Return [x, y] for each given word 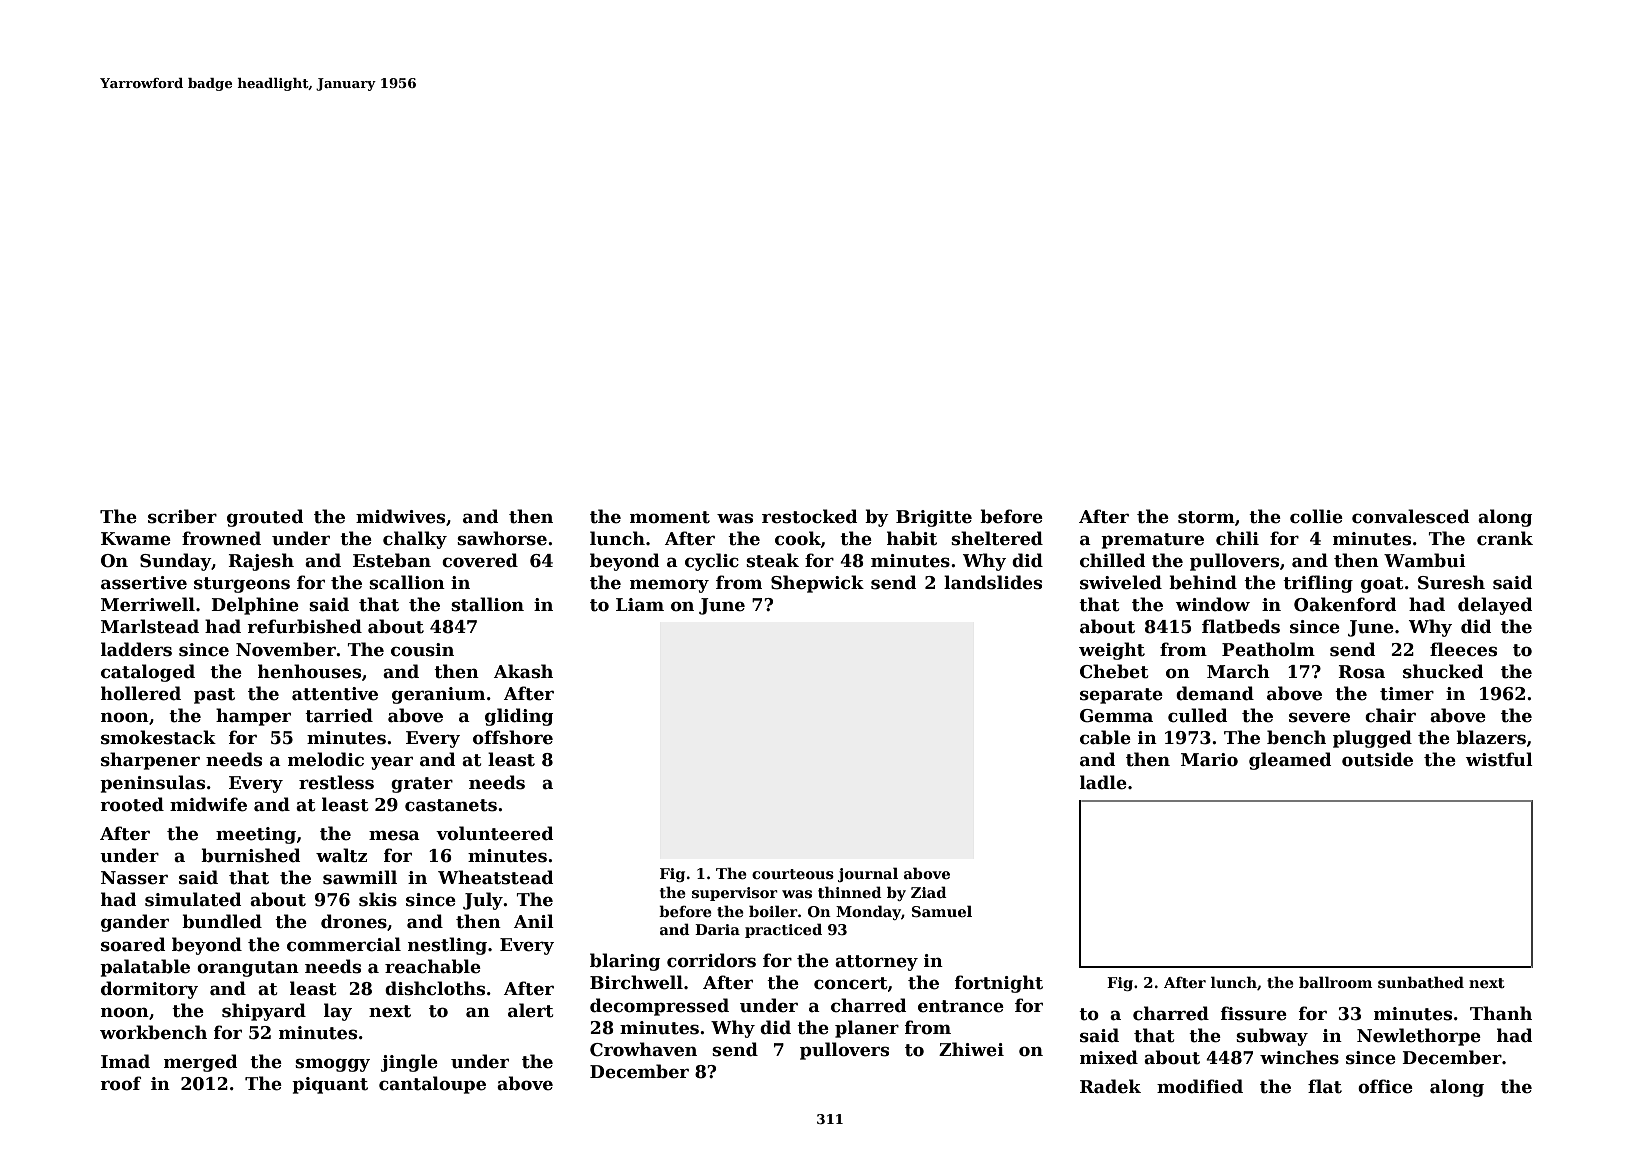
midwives [400, 516]
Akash [523, 671]
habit [912, 538]
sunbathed [1421, 982]
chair [1390, 715]
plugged [1372, 739]
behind [1203, 582]
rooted [132, 804]
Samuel [942, 911]
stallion [487, 604]
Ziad [929, 892]
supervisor [735, 894]
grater [422, 785]
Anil [534, 921]
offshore [513, 737]
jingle [409, 1063]
